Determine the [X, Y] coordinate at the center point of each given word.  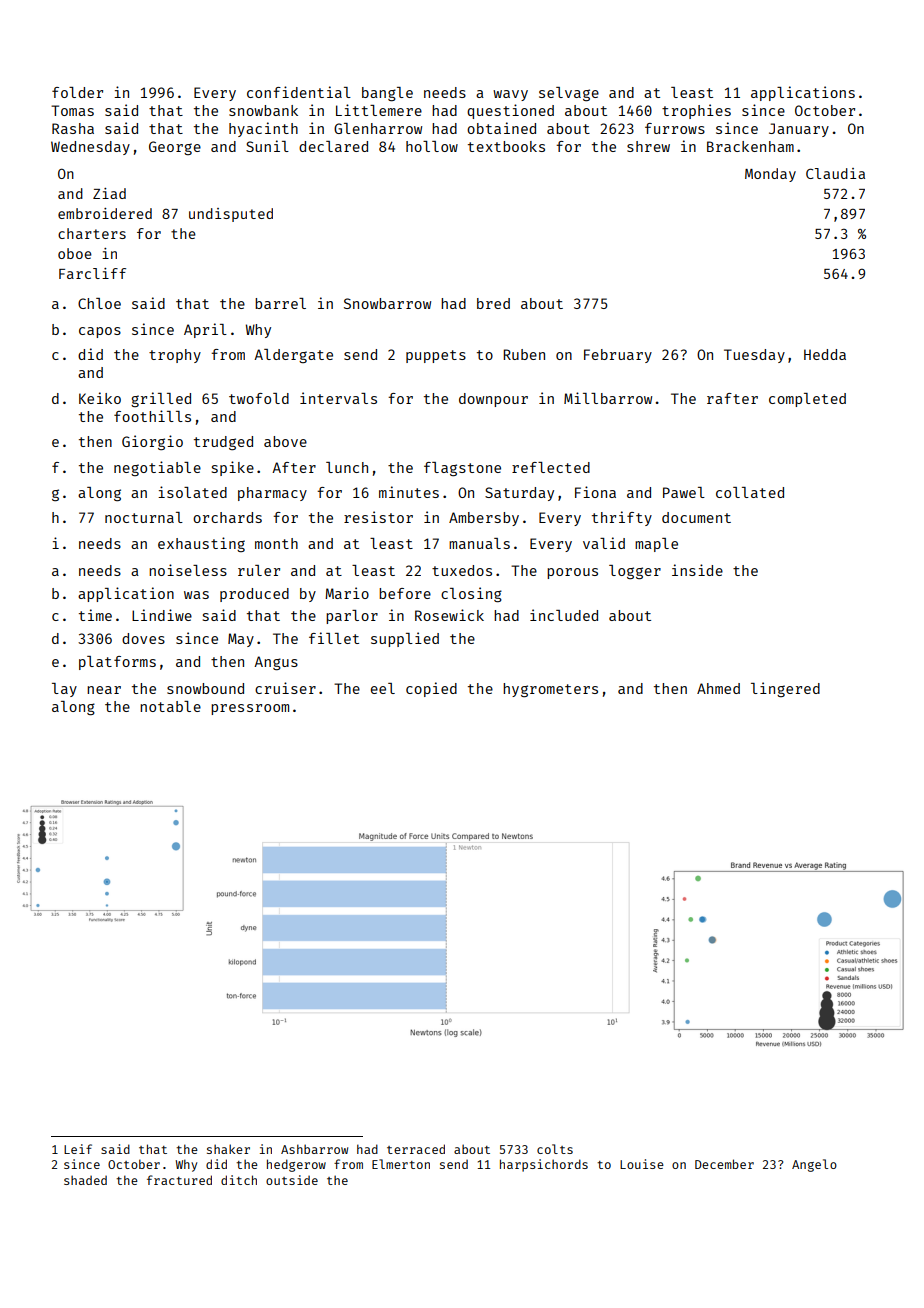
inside [697, 570]
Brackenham [750, 146]
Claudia [835, 173]
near [104, 690]
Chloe [99, 303]
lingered [785, 689]
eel [383, 688]
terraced [416, 1149]
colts [555, 1149]
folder [77, 92]
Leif [78, 1149]
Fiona [595, 492]
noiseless [188, 570]
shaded [85, 1180]
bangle [387, 94]
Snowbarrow [387, 303]
